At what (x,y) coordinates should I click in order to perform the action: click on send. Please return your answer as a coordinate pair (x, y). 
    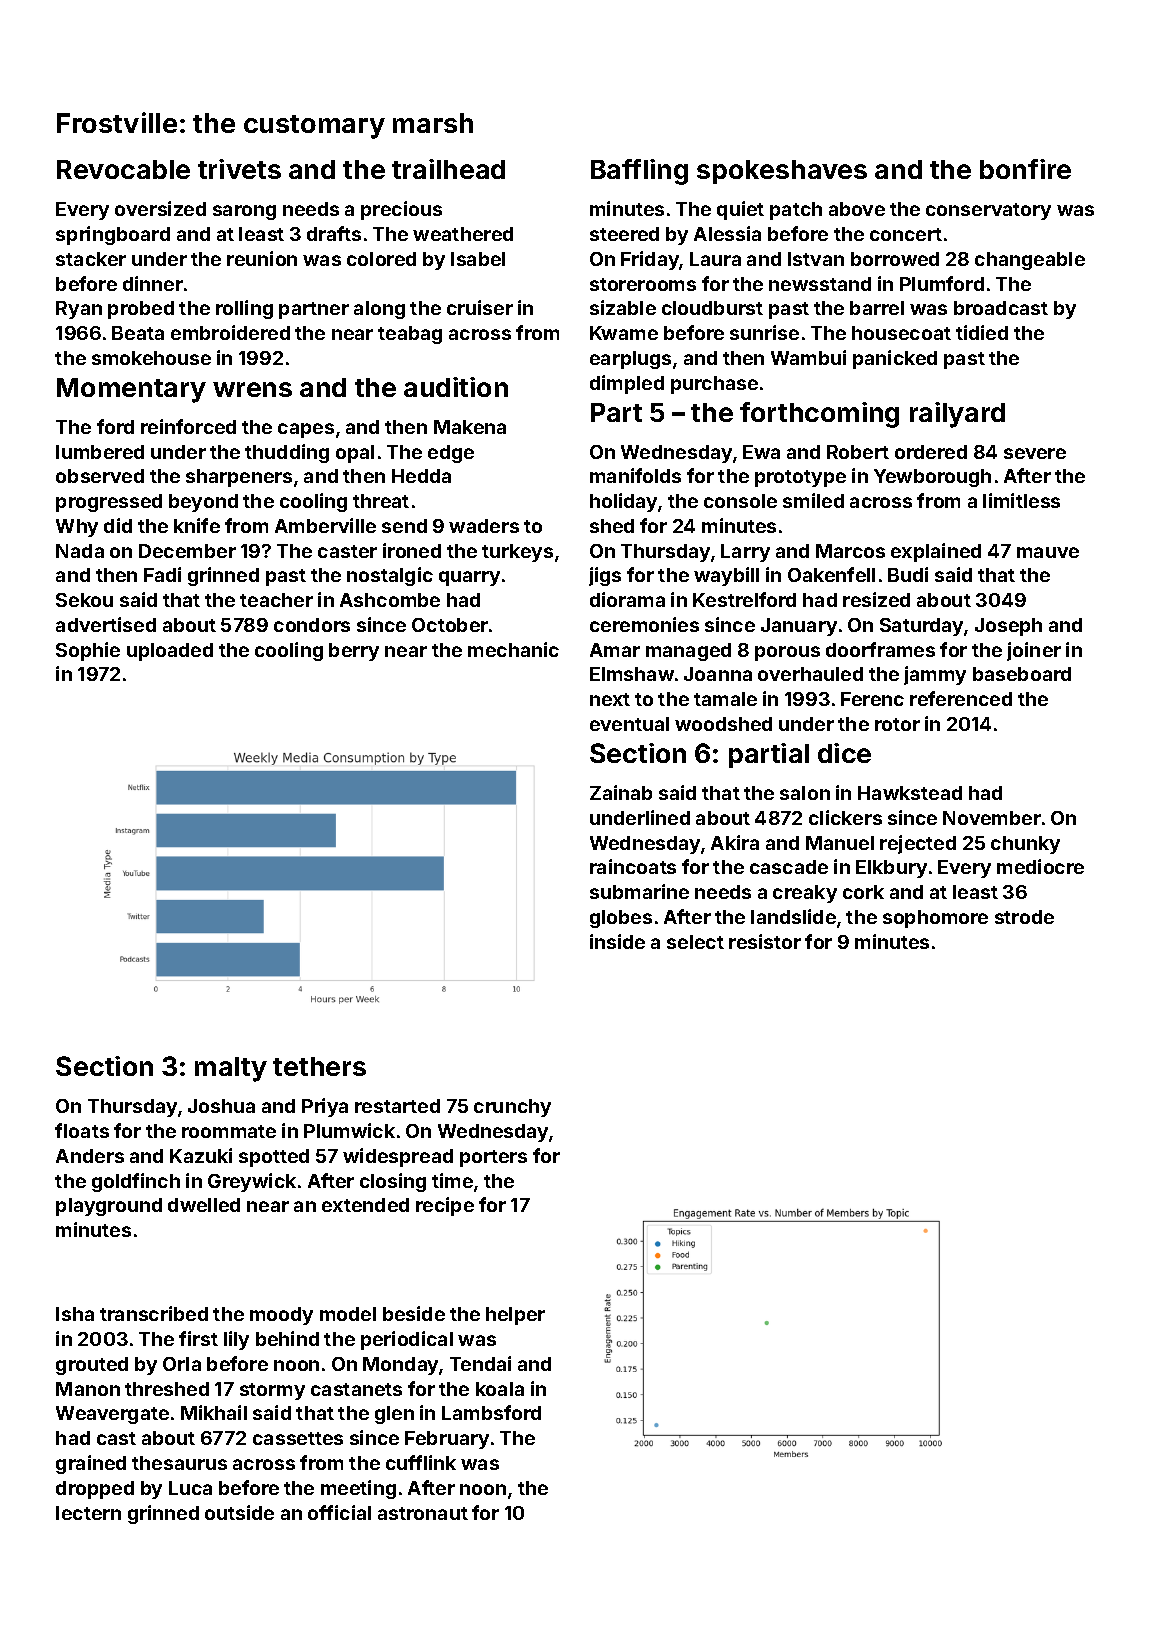
    Looking at the image, I should click on (404, 526).
